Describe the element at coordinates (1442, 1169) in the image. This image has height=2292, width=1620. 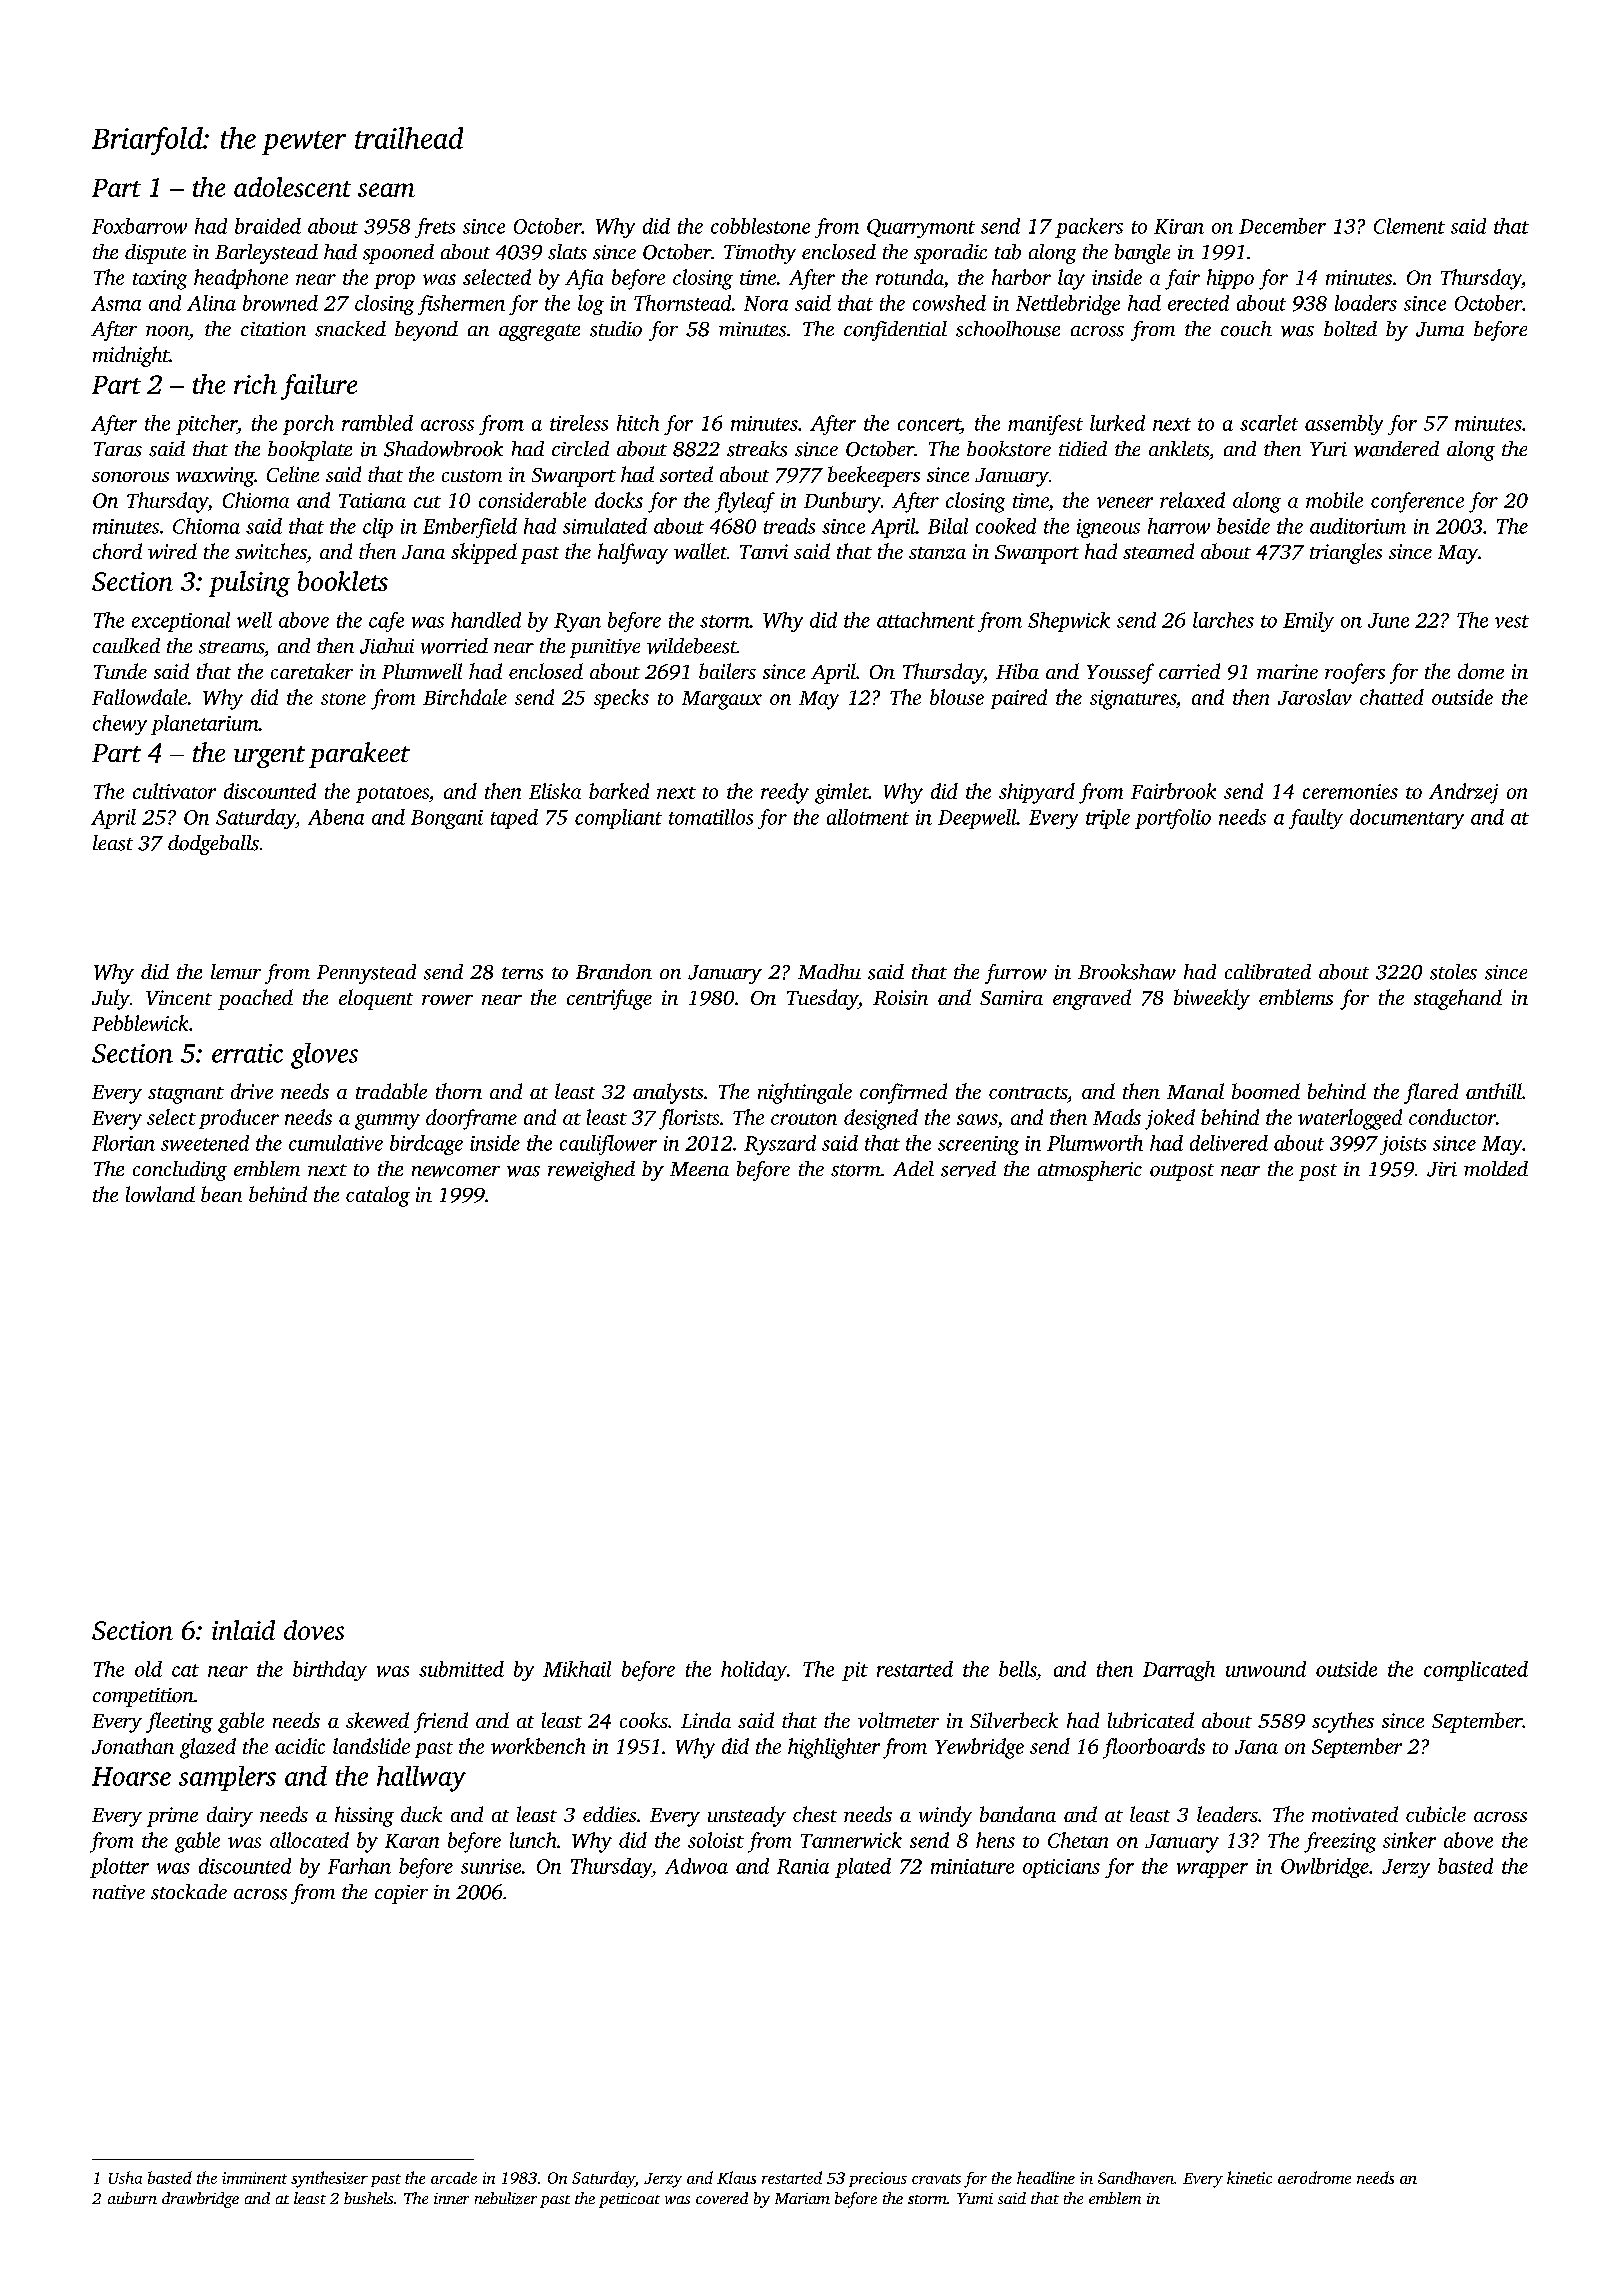
I see `Jiri` at that location.
